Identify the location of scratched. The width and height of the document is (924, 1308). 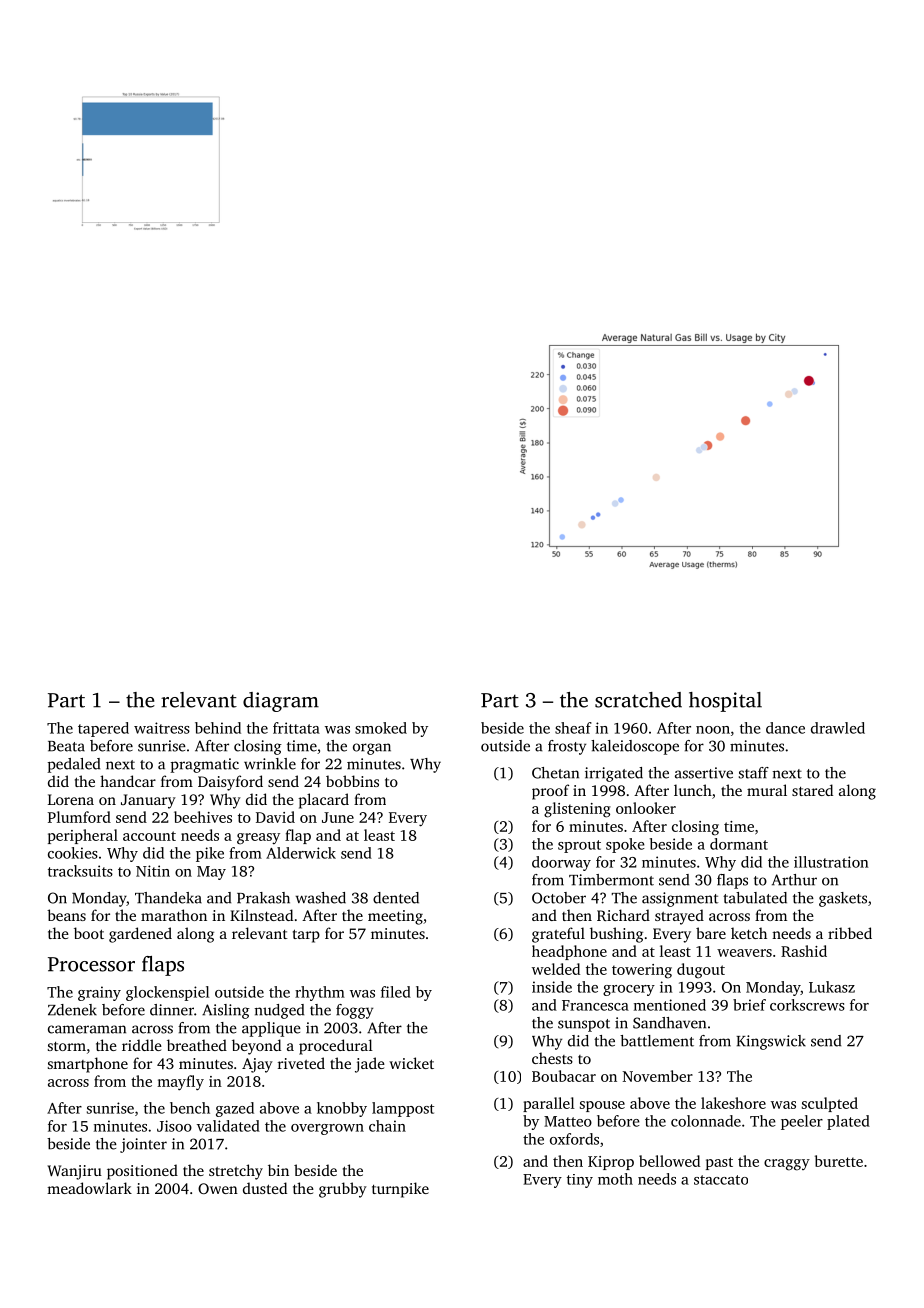
(638, 700).
